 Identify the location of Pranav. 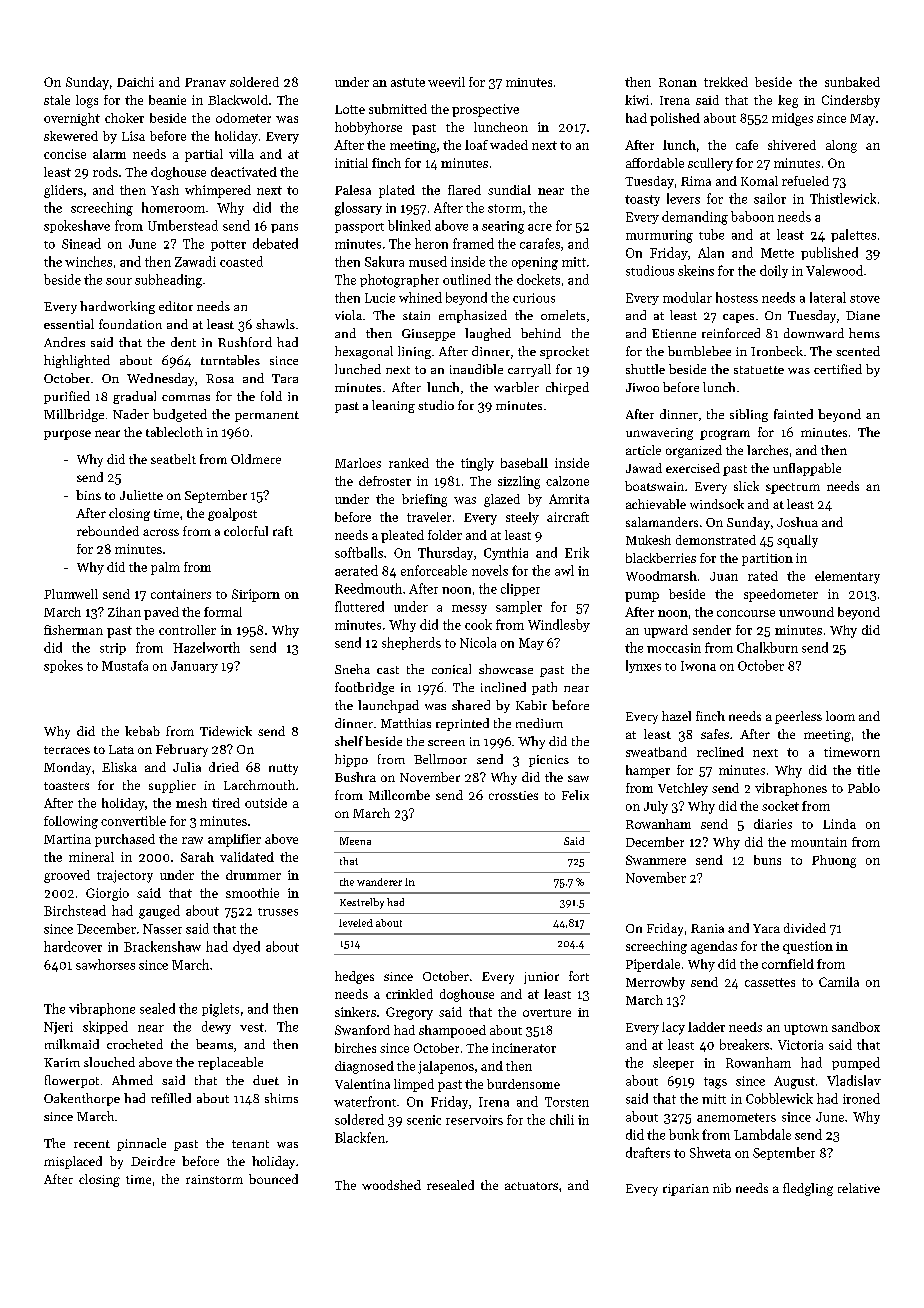
(205, 82).
